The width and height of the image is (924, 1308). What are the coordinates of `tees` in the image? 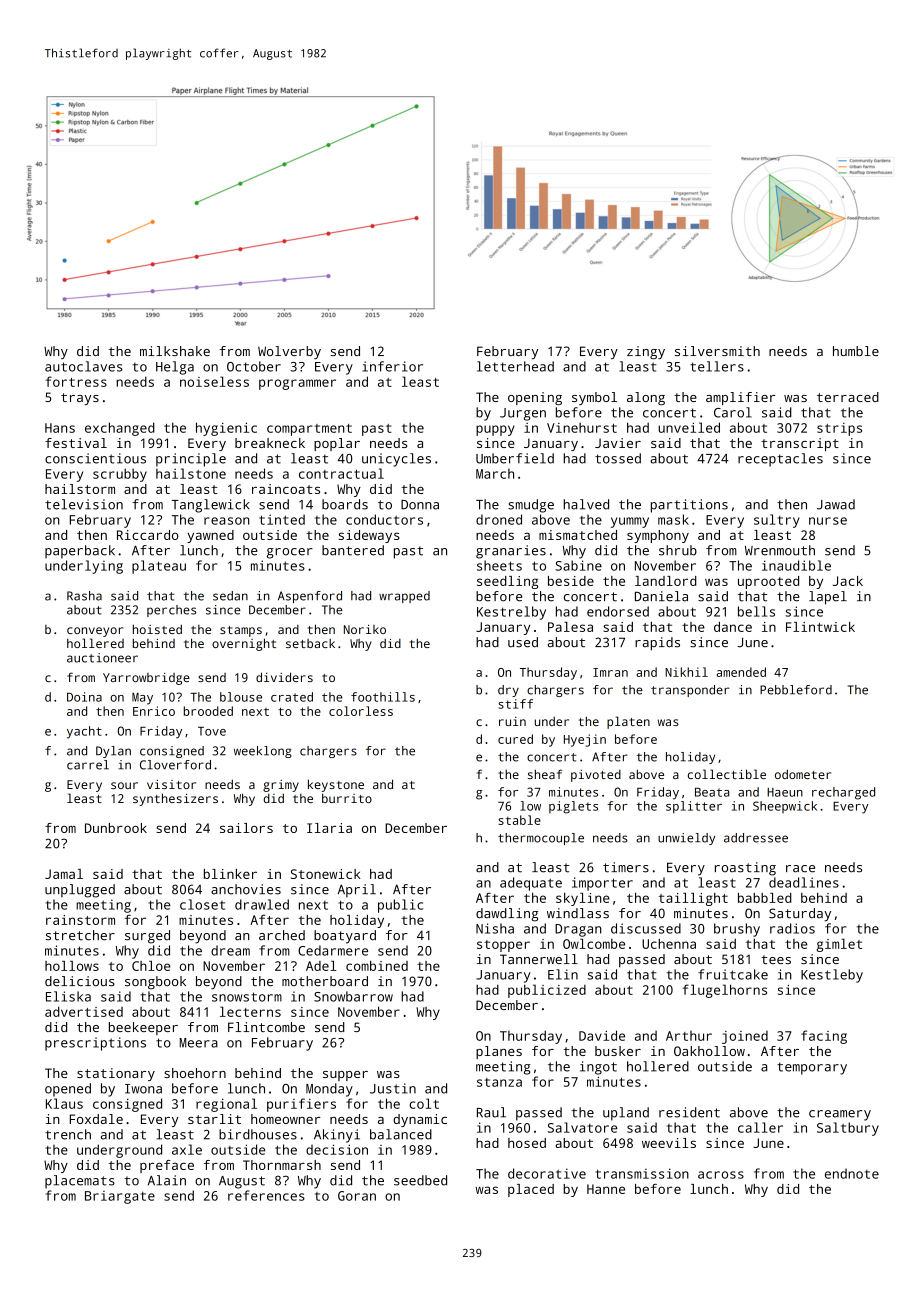 It's located at (776, 959).
